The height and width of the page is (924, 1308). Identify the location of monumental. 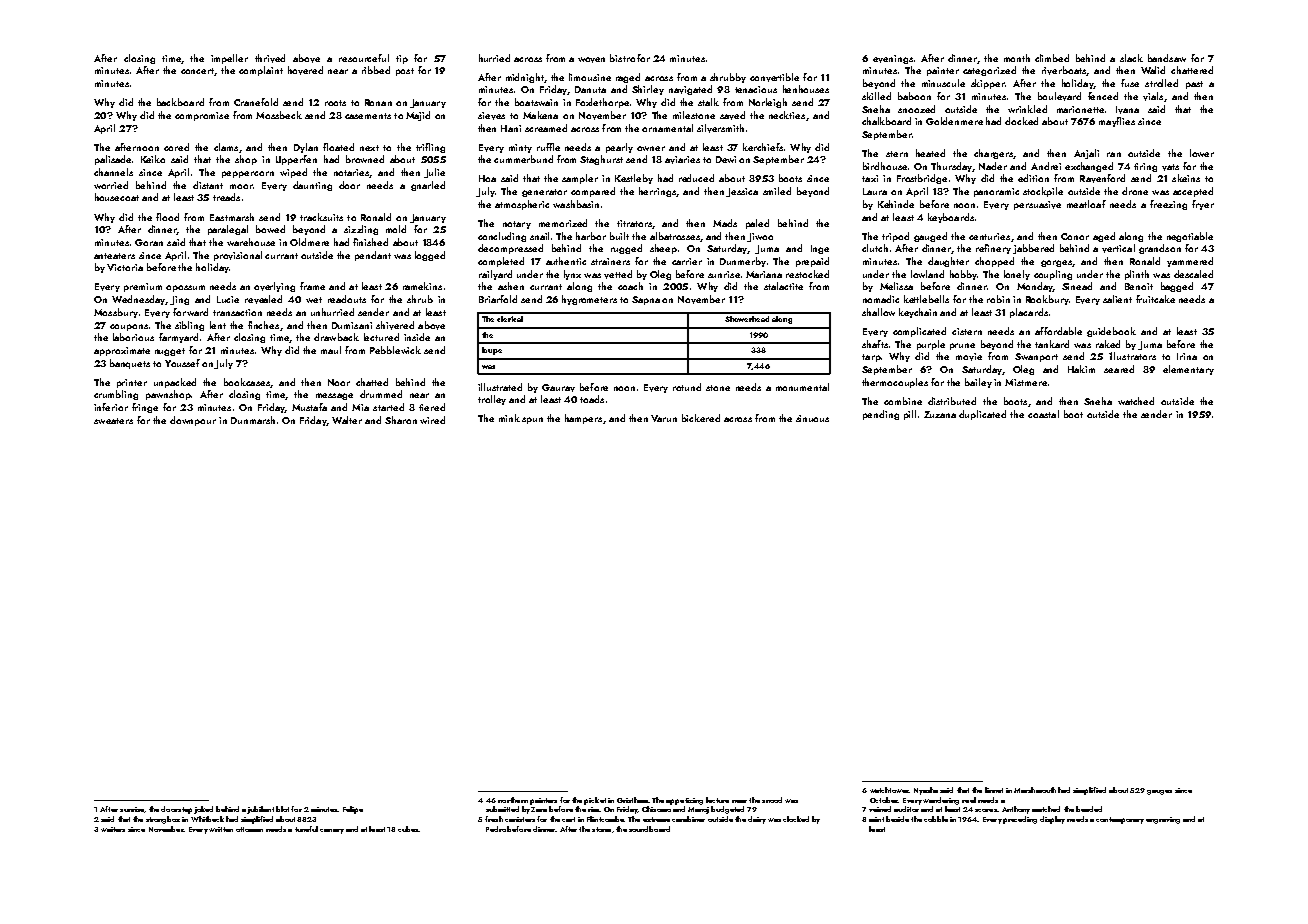
(802, 387).
